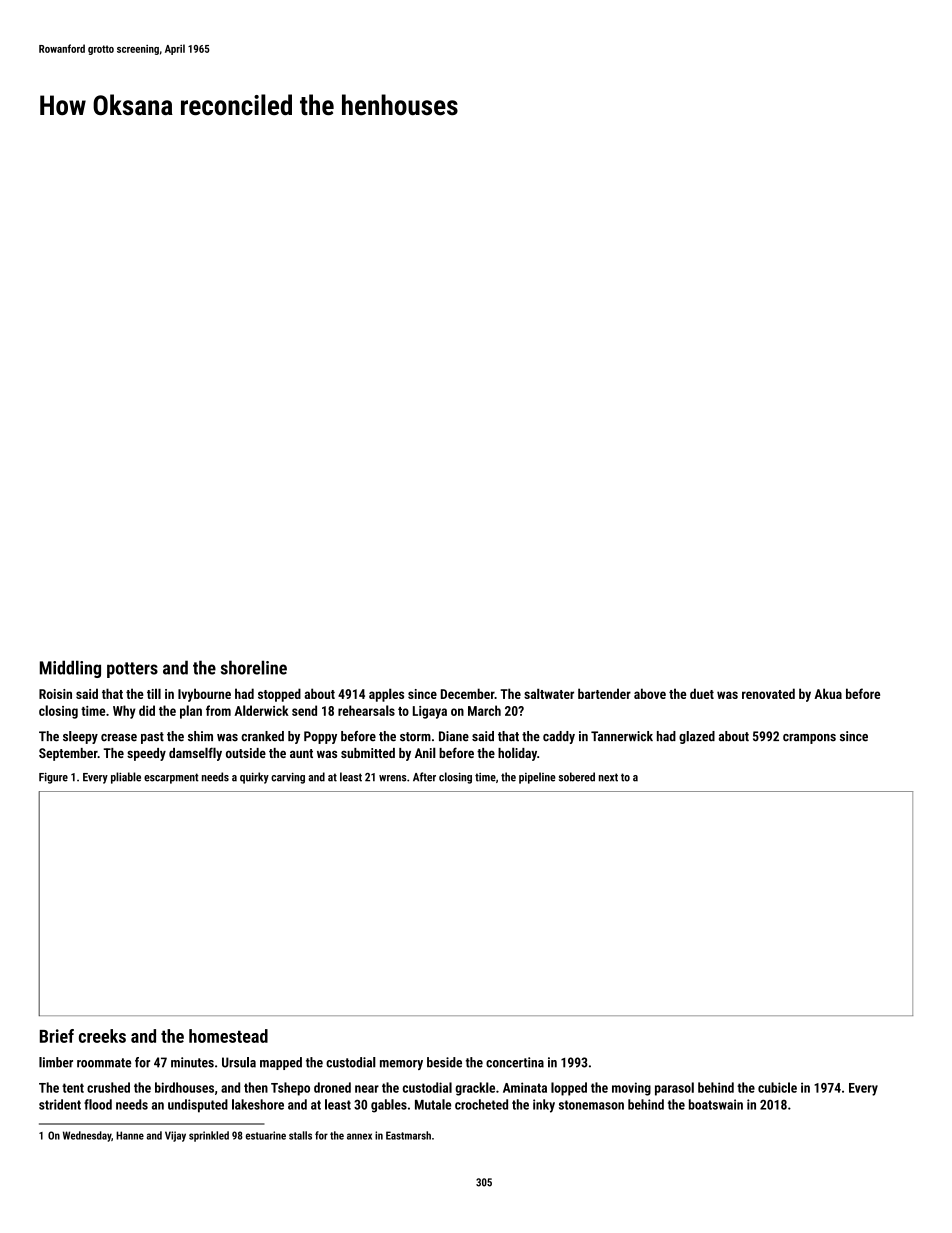 Image resolution: width=952 pixels, height=1233 pixels. What do you see at coordinates (537, 778) in the document?
I see `pipeline` at bounding box center [537, 778].
